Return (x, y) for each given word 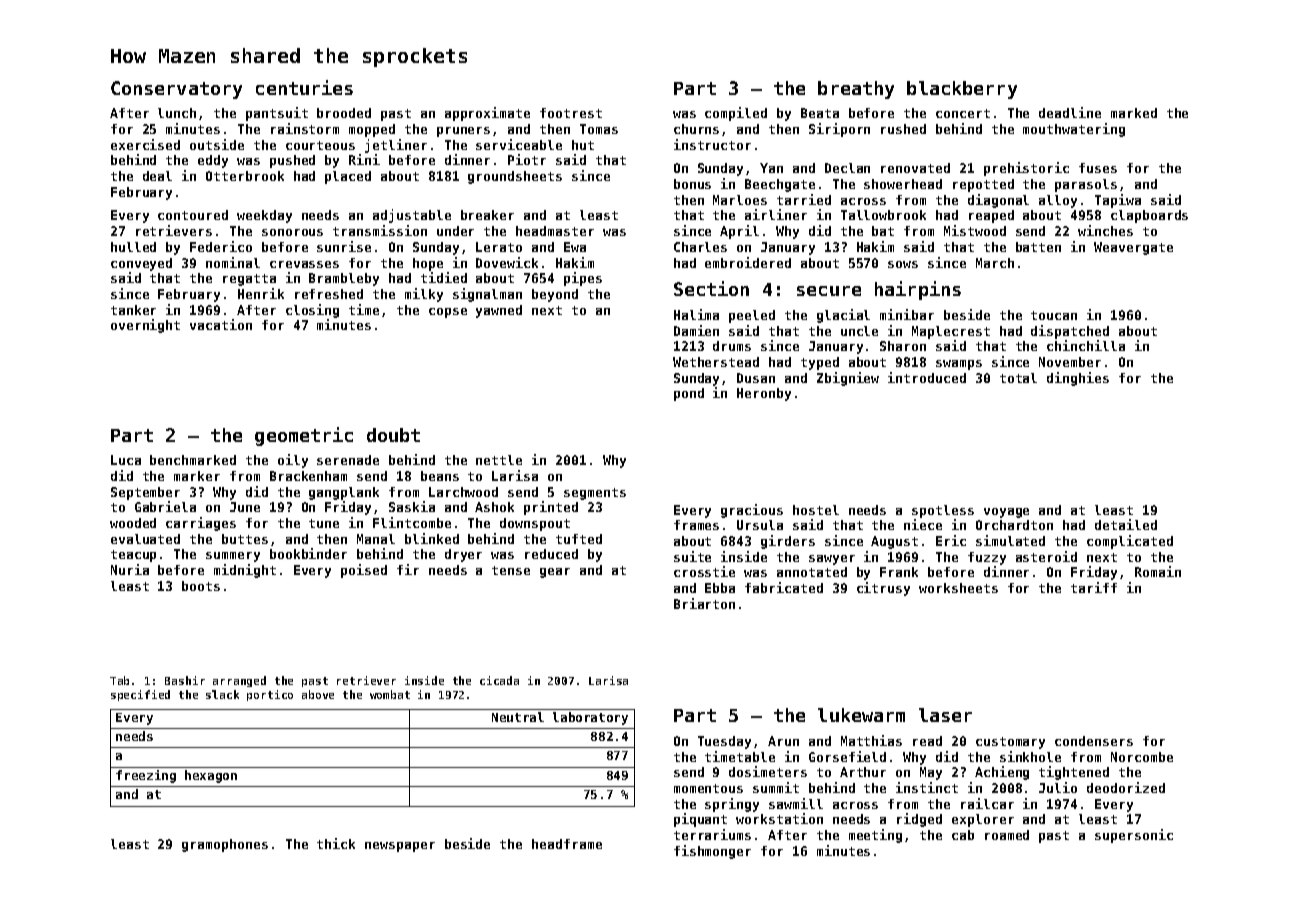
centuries (304, 87)
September (145, 493)
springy (732, 805)
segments (595, 494)
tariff (1094, 587)
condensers (1094, 741)
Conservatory (176, 90)
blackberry (962, 90)
